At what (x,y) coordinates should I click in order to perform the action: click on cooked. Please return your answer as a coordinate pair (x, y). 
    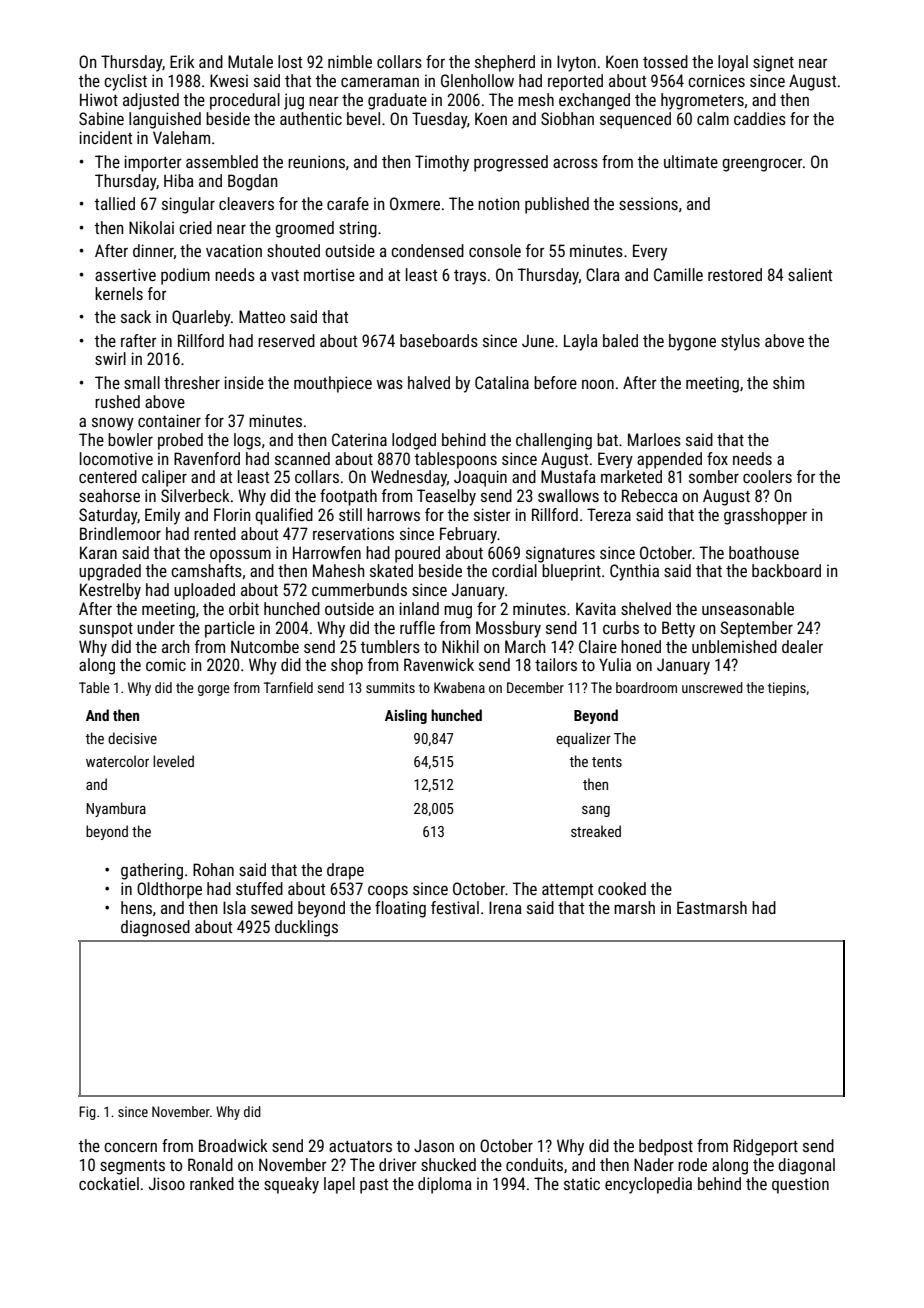
    Looking at the image, I should click on (622, 888).
